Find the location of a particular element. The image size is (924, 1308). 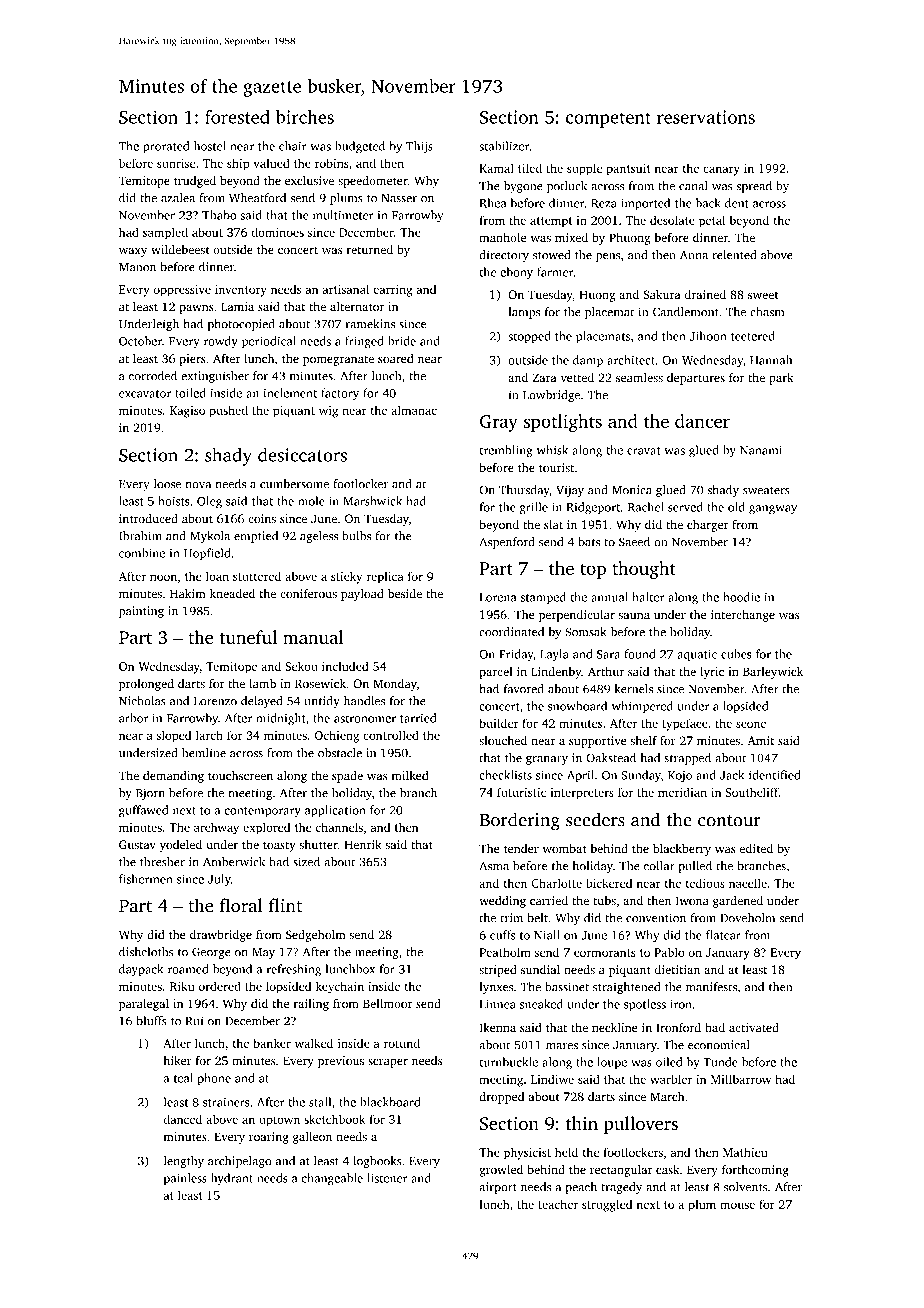

forested is located at coordinates (237, 117).
